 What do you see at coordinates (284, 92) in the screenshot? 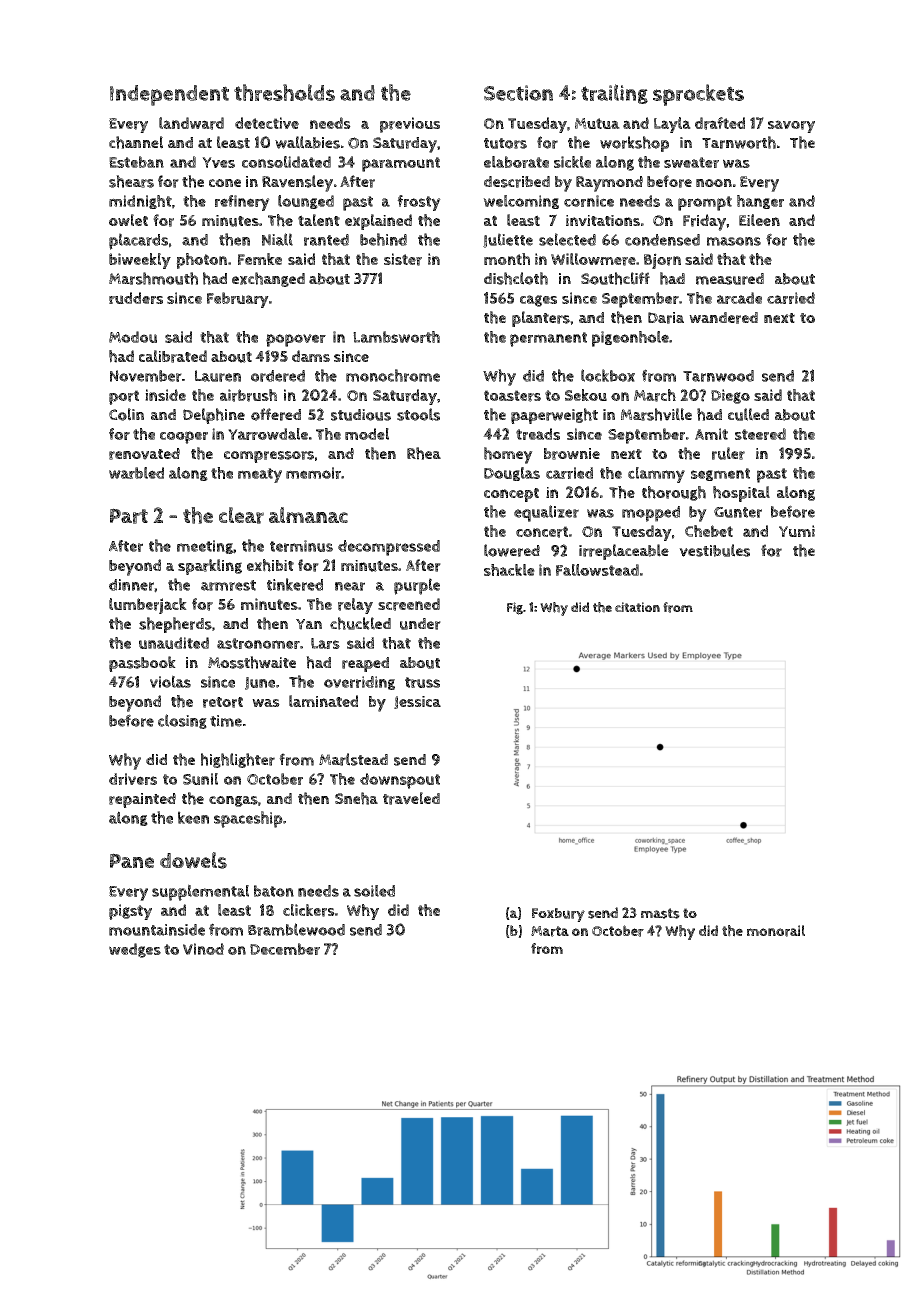
I see `thresholds` at bounding box center [284, 92].
